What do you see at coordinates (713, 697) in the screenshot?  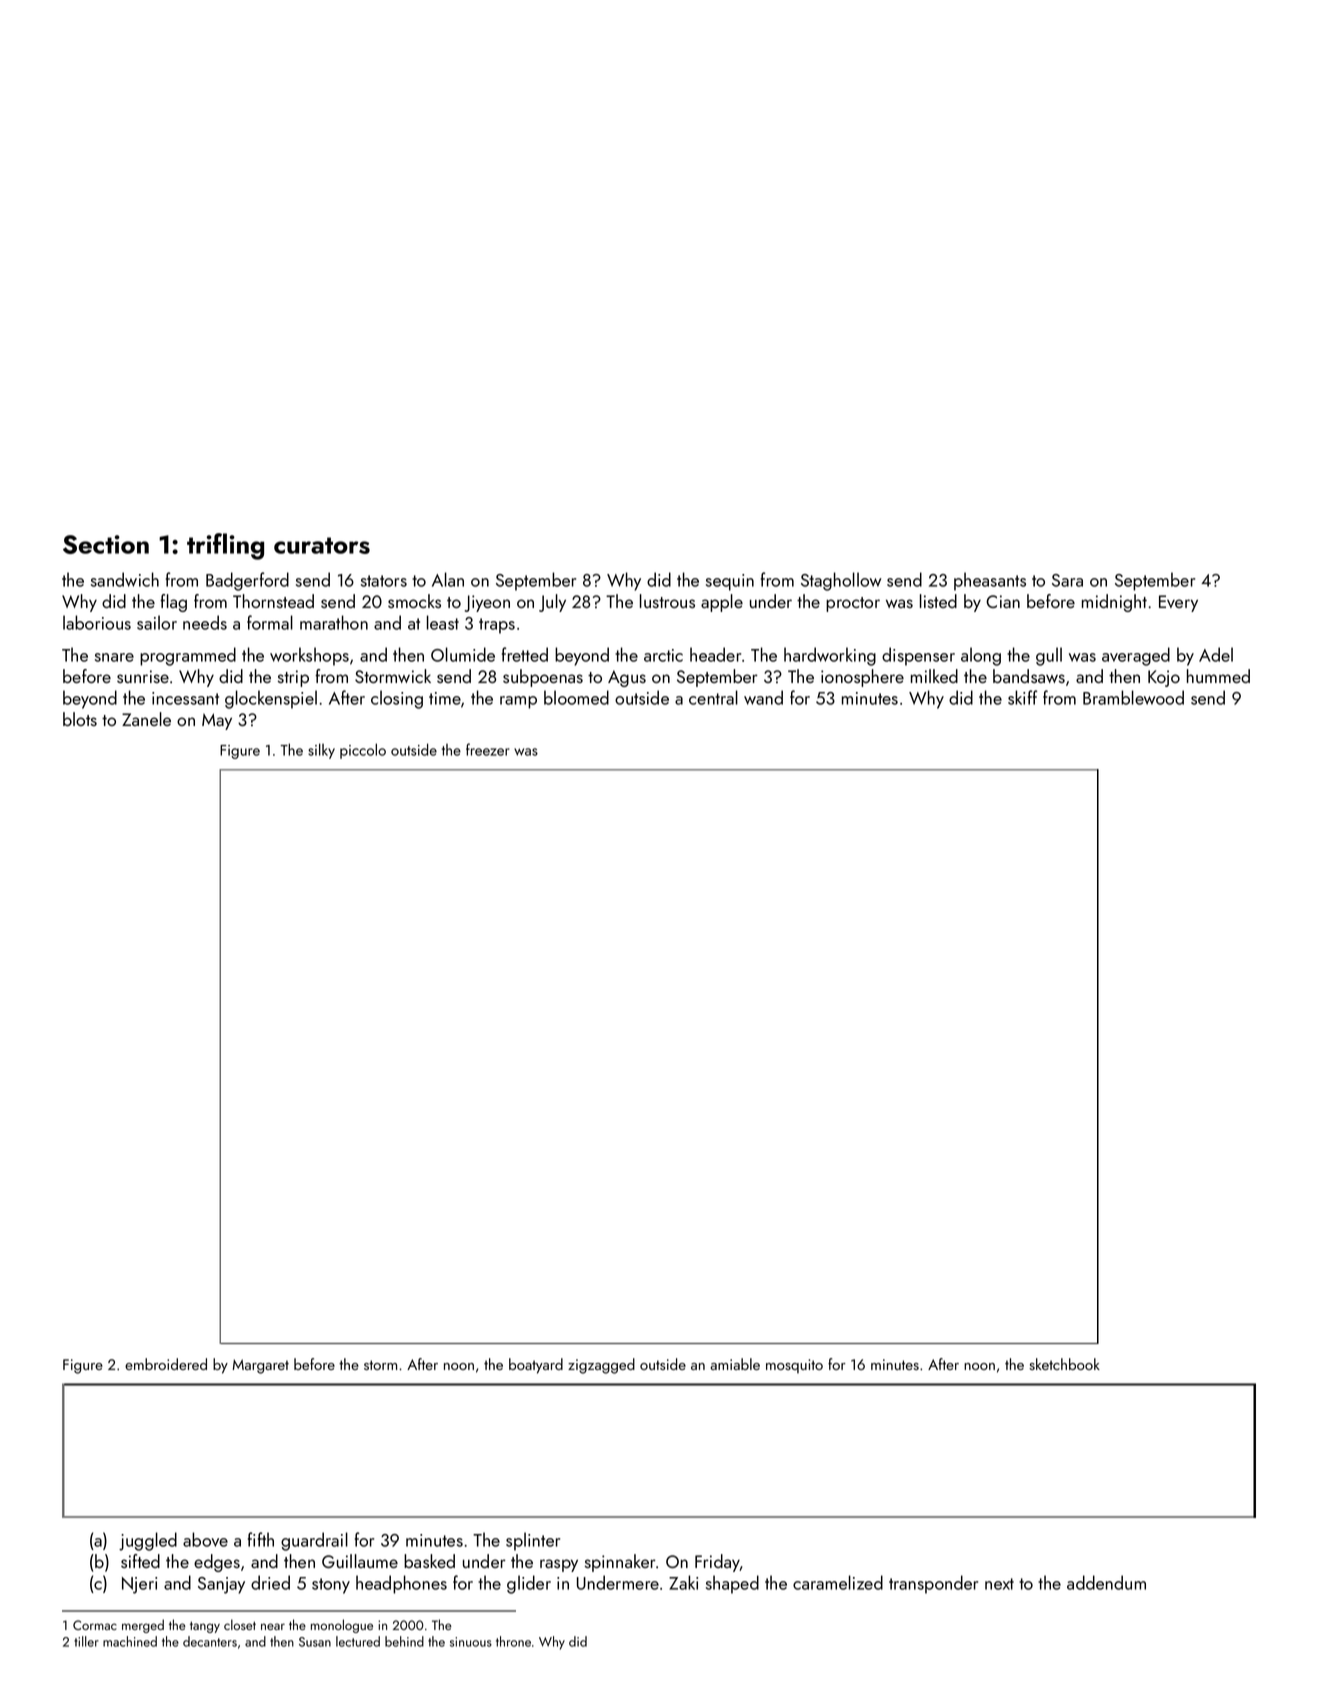 I see `central` at bounding box center [713, 697].
